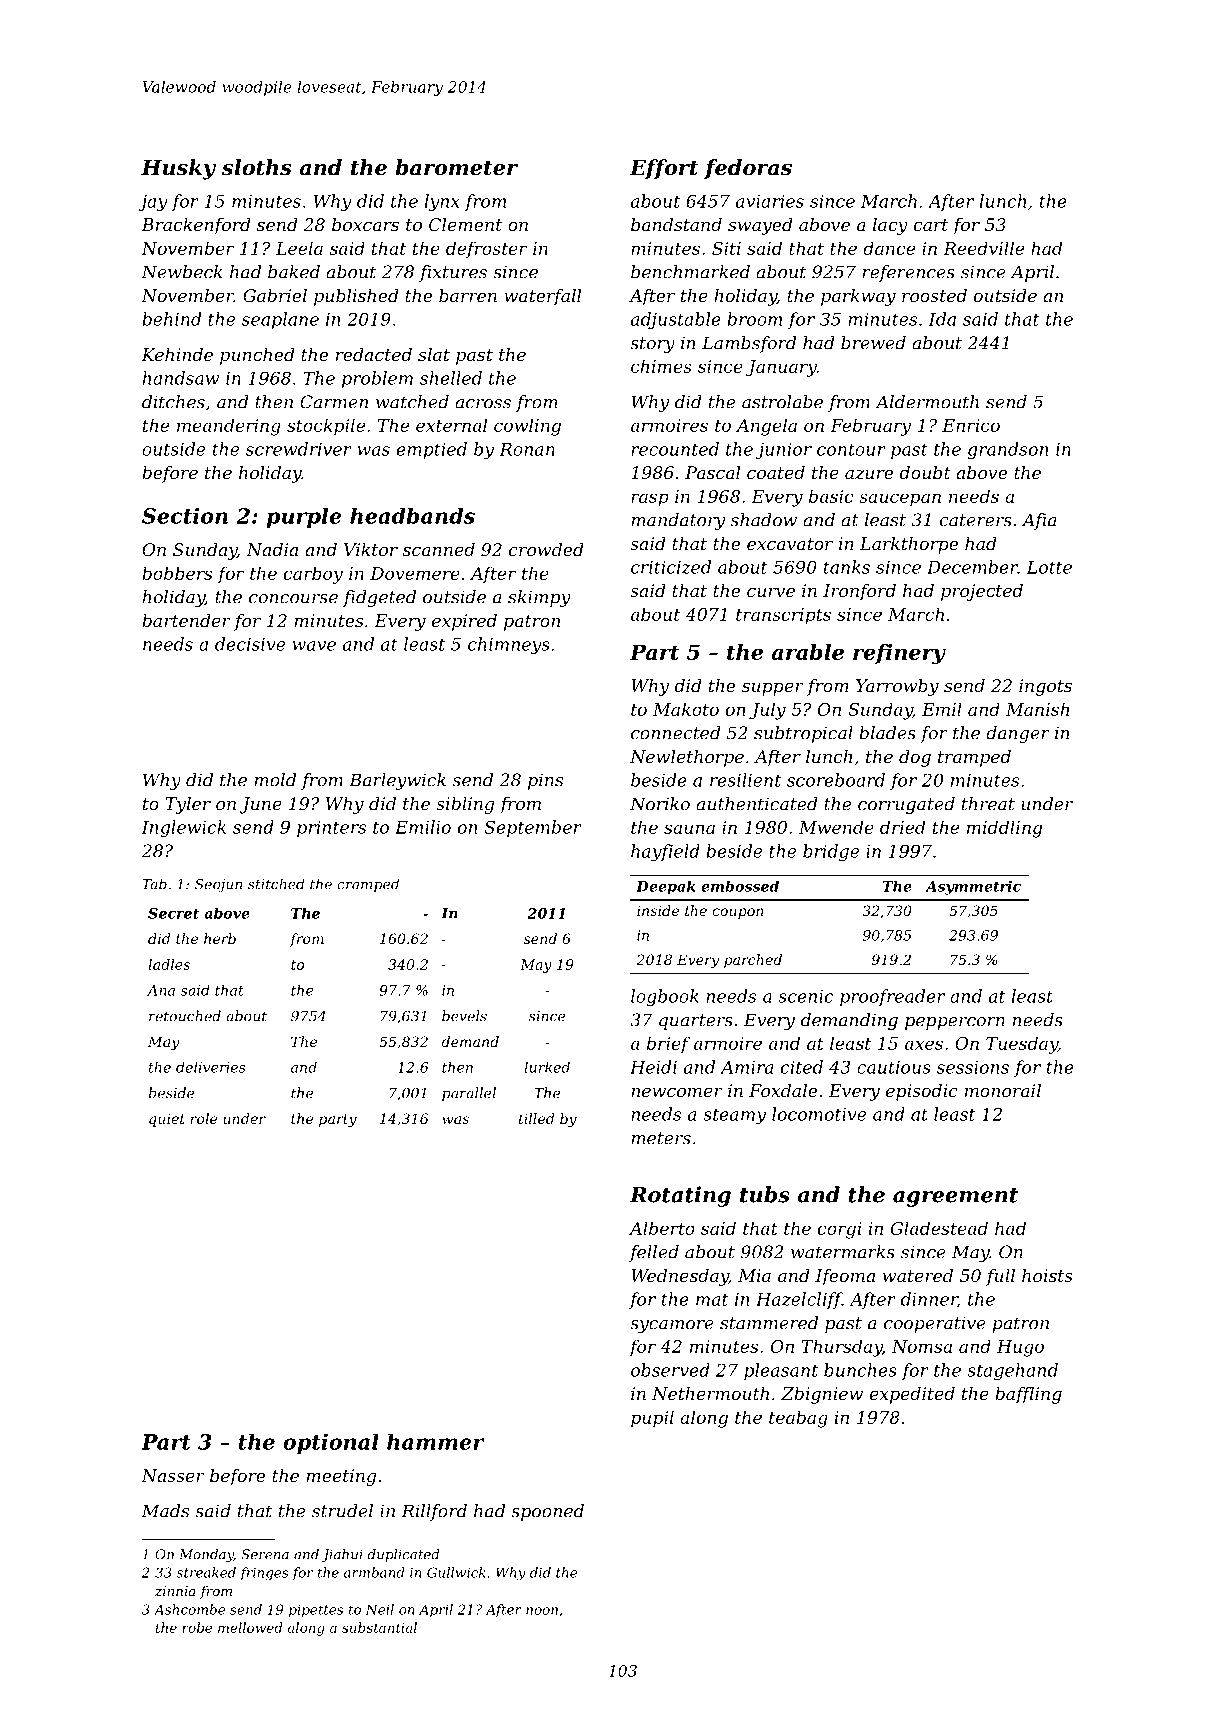 Image resolution: width=1216 pixels, height=1720 pixels. I want to click on cart, so click(931, 225).
